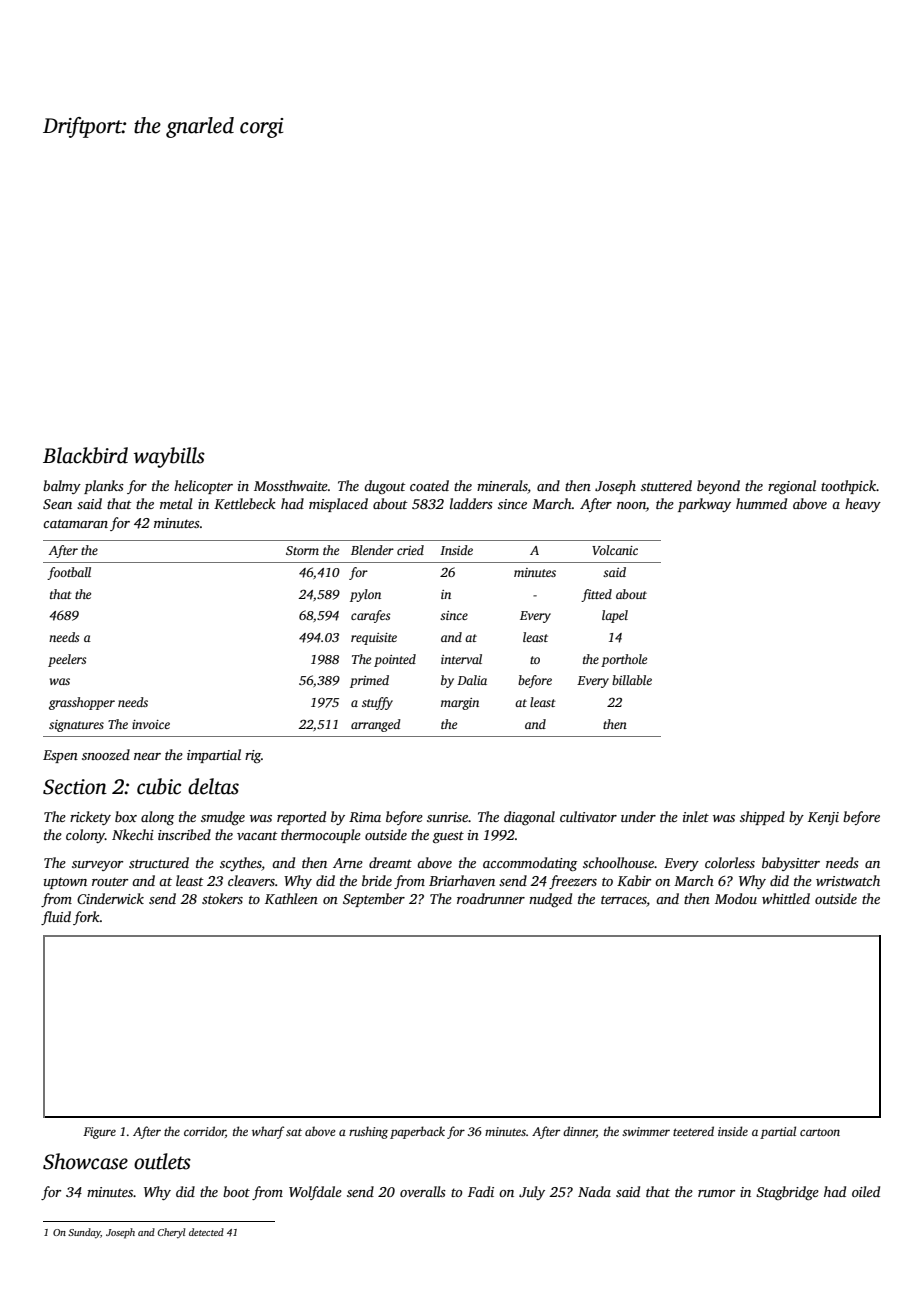 This screenshot has width=924, height=1308. What do you see at coordinates (792, 487) in the screenshot?
I see `regional` at bounding box center [792, 487].
